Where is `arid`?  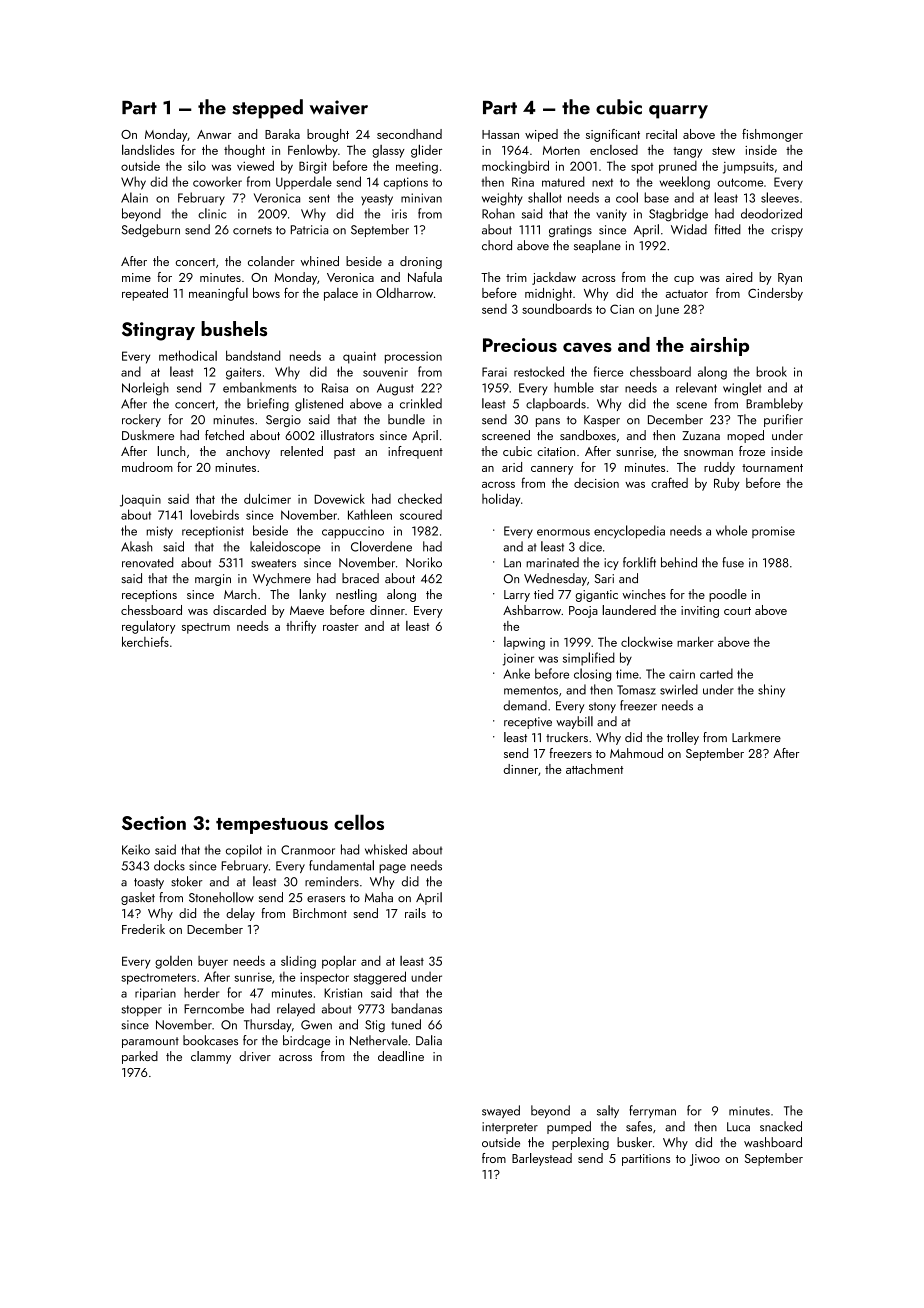
arid is located at coordinates (512, 467).
